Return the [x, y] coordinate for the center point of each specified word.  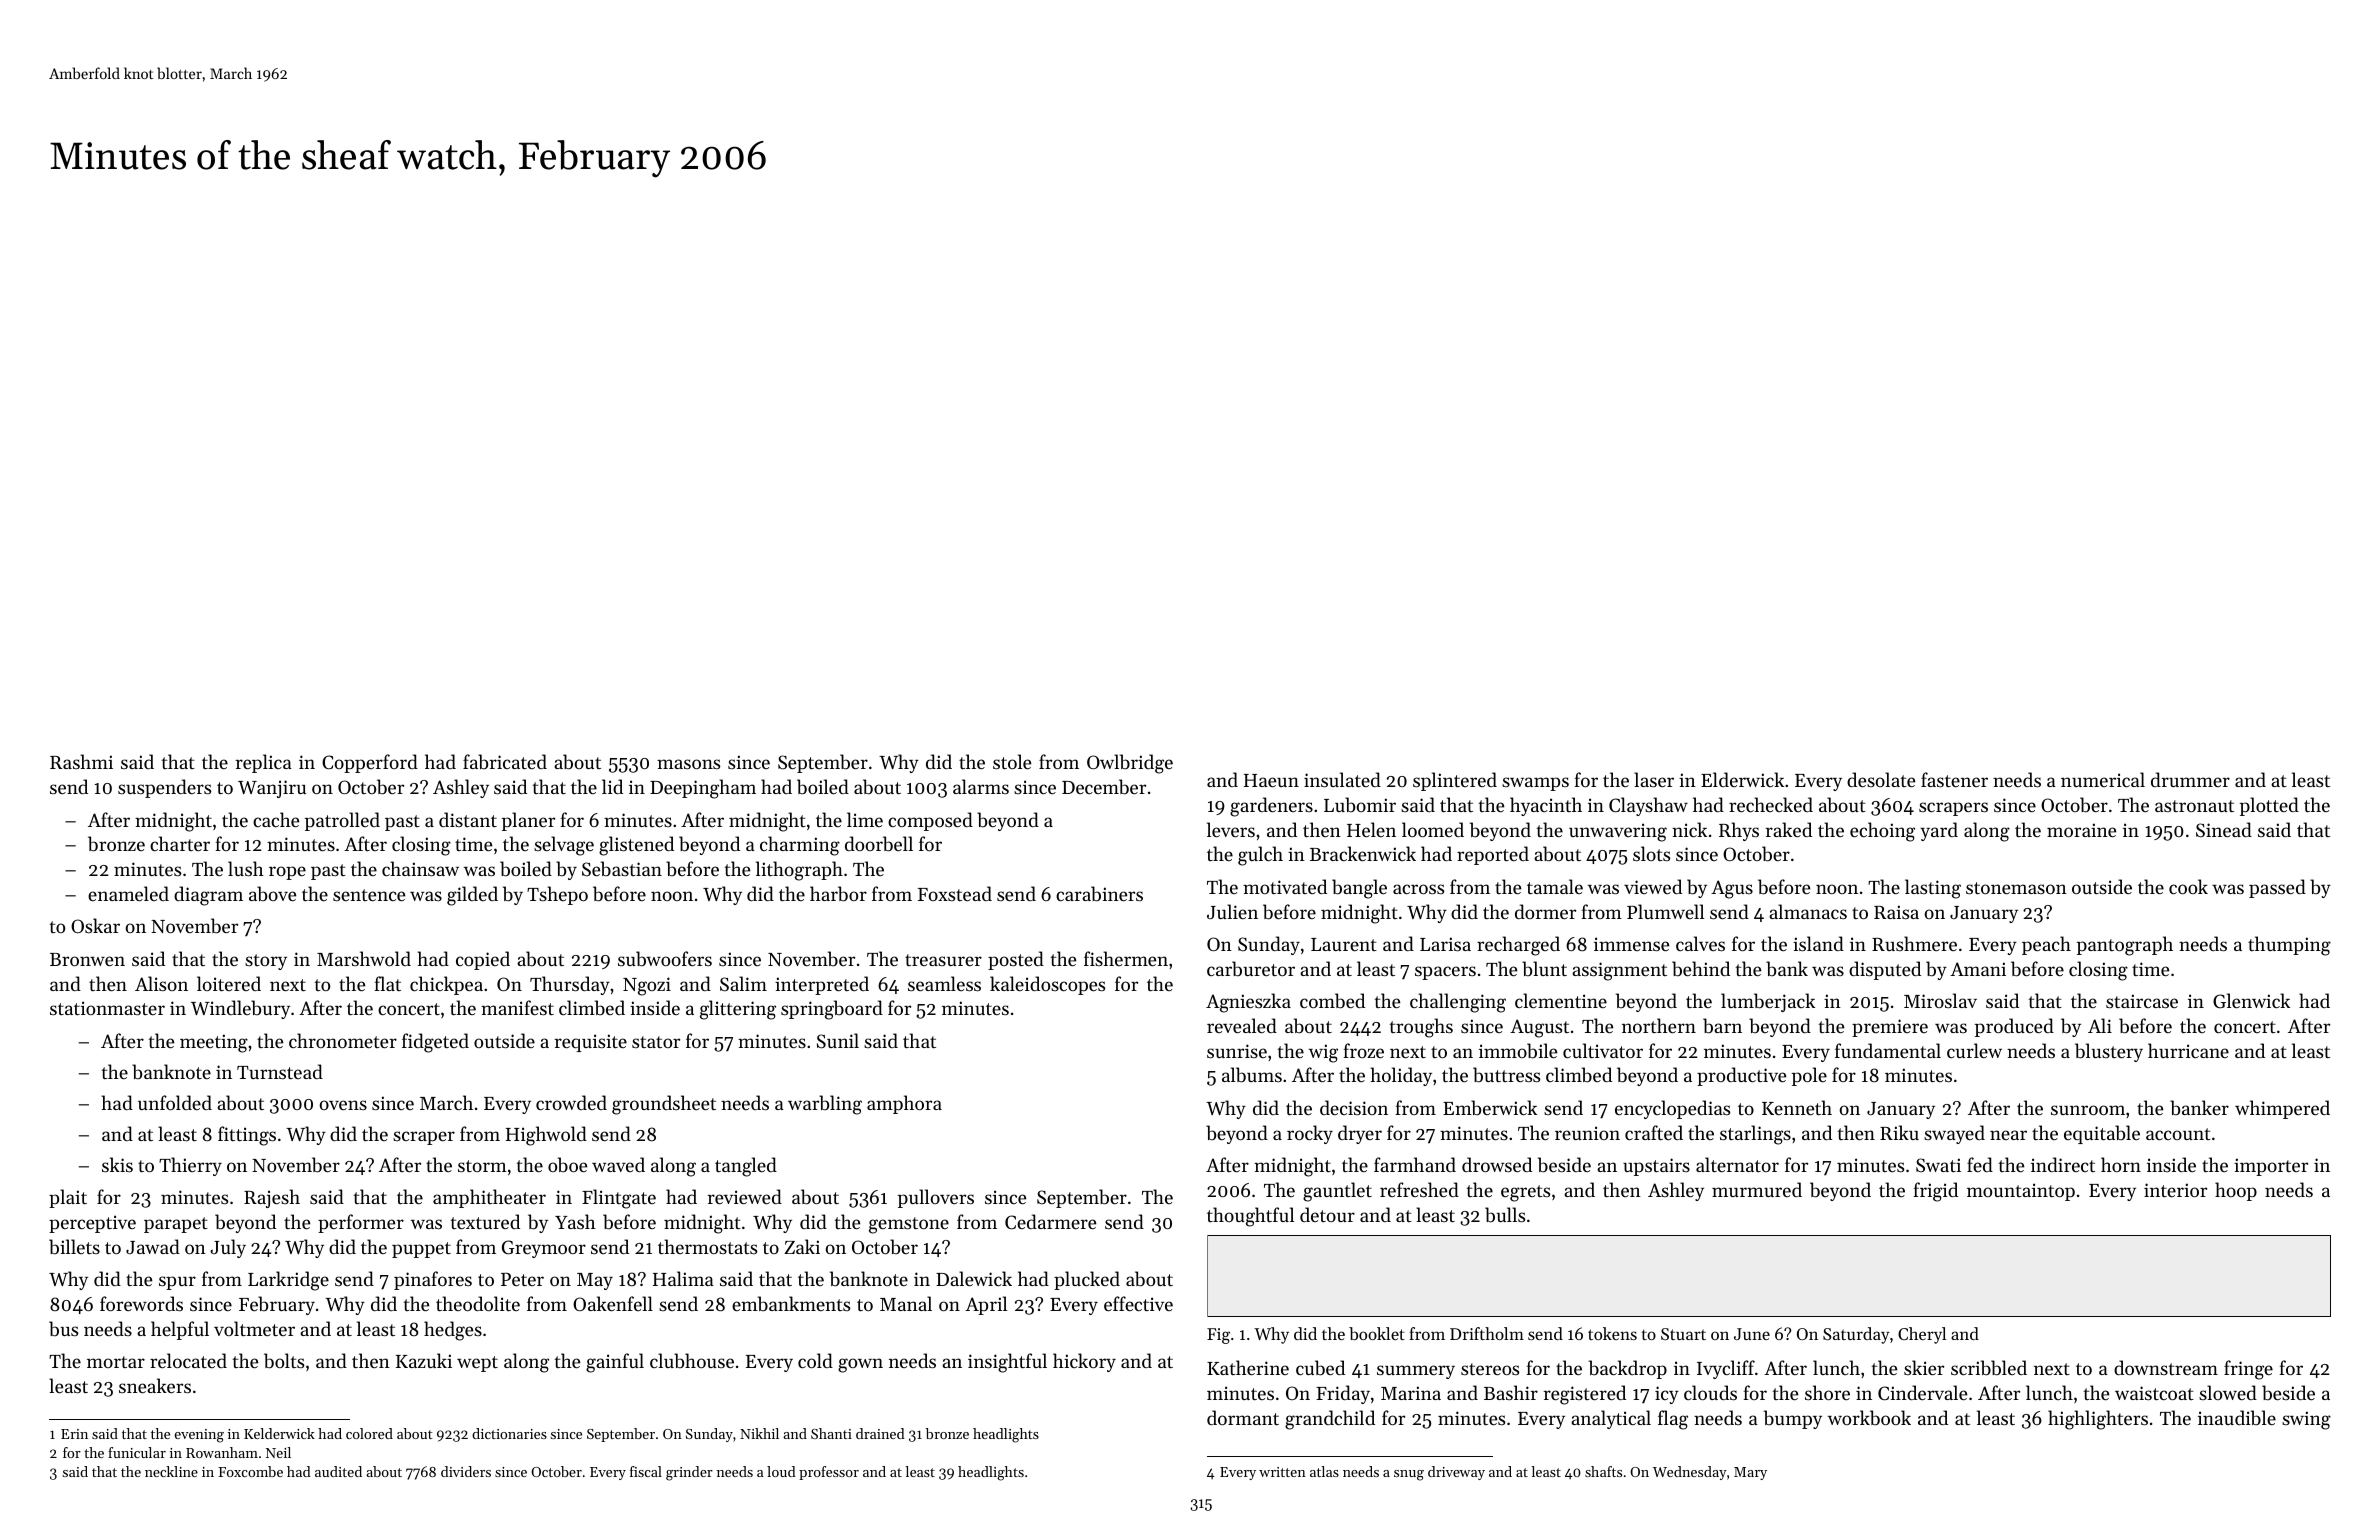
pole [1809, 1076]
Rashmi [81, 761]
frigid [1936, 1192]
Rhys [1739, 831]
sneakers [155, 1385]
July [228, 1248]
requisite [590, 1043]
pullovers [936, 1198]
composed [930, 821]
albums [1252, 1075]
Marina [1411, 1393]
